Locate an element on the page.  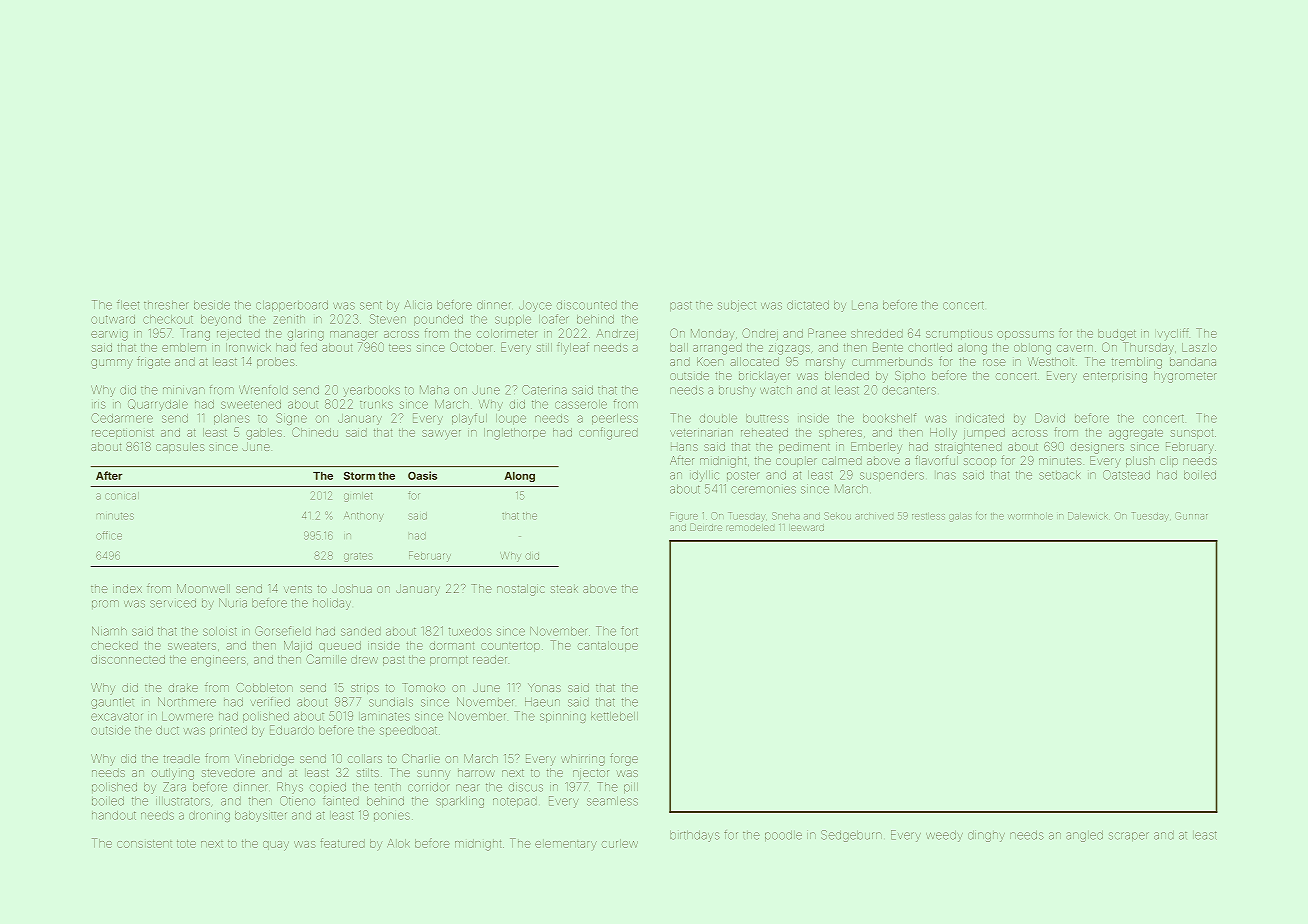
fleet is located at coordinates (128, 305).
